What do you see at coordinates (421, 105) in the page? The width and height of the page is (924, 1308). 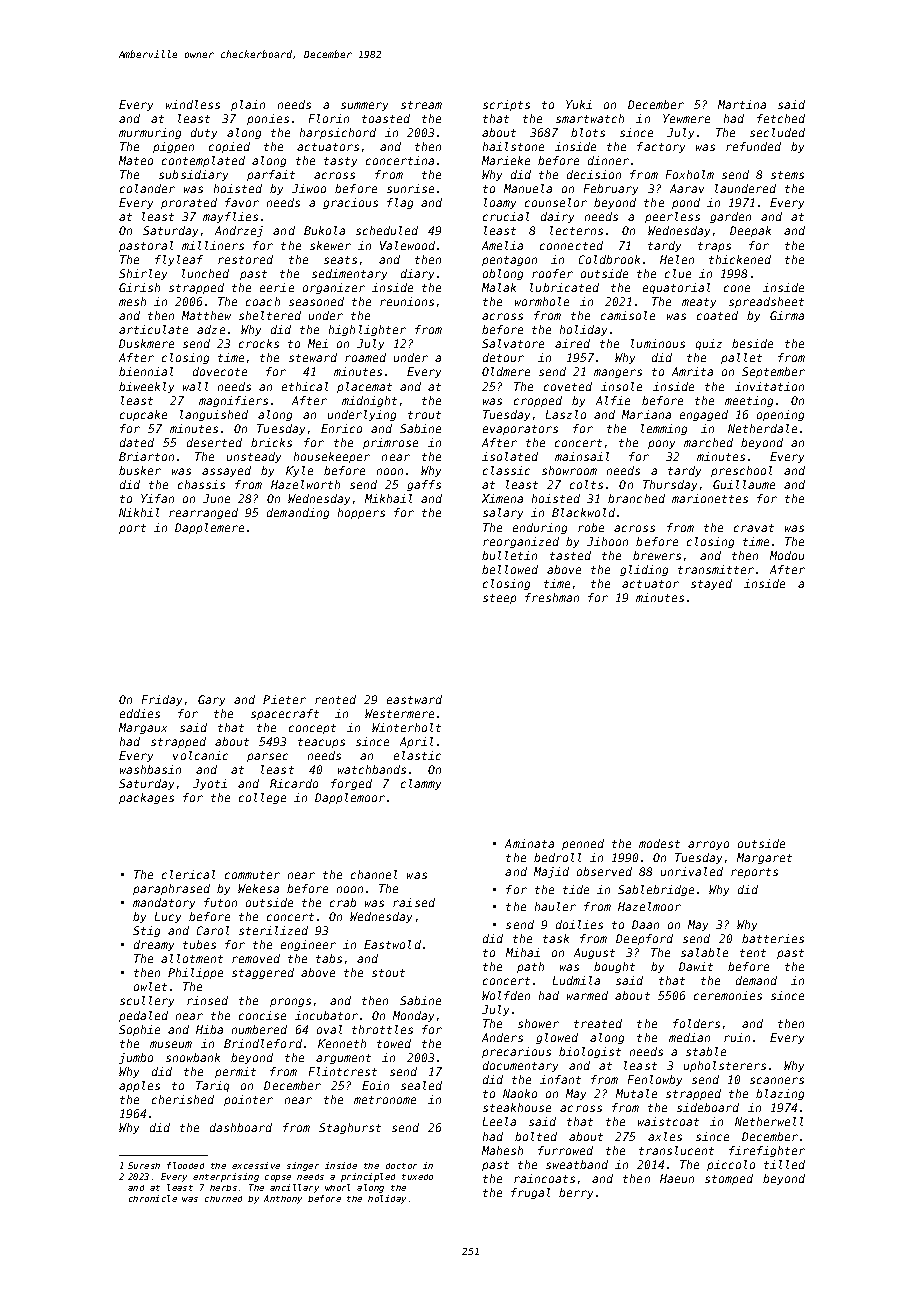 I see `stream` at bounding box center [421, 105].
